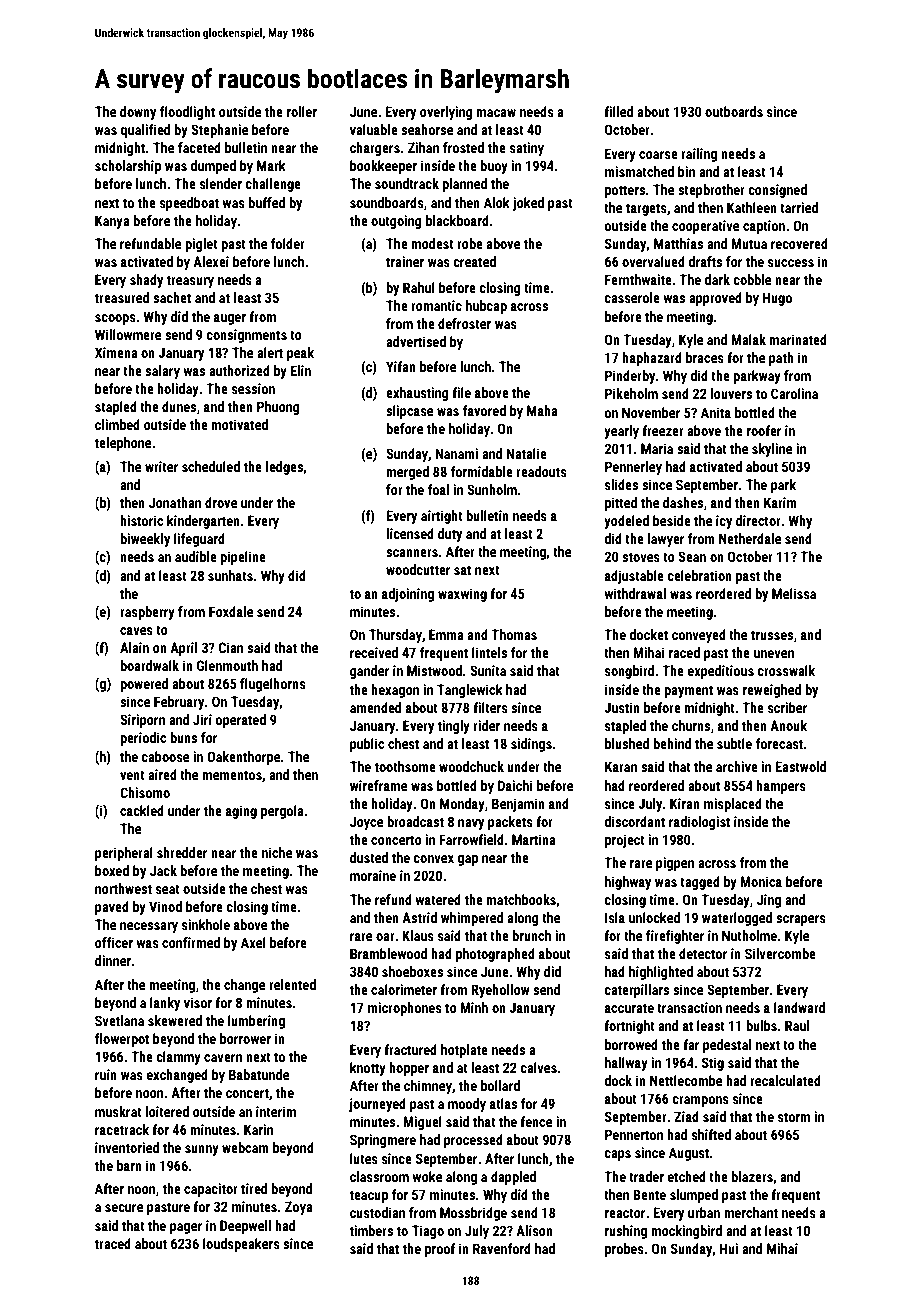  I want to click on periodic, so click(143, 739).
